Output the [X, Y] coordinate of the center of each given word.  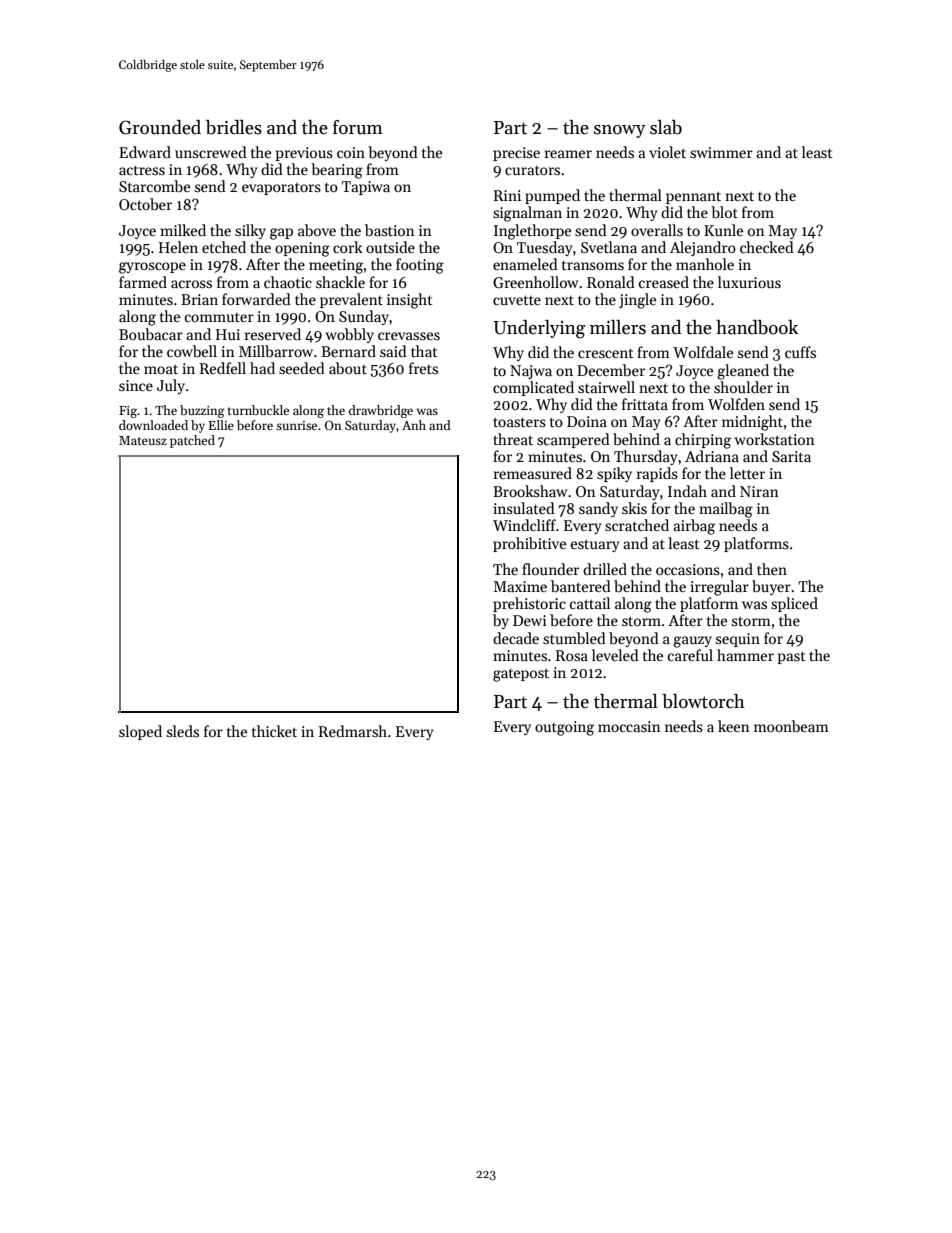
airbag [694, 527]
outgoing [564, 728]
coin [351, 152]
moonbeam [791, 726]
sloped [140, 732]
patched [192, 441]
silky [250, 231]
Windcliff [524, 525]
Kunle [723, 230]
